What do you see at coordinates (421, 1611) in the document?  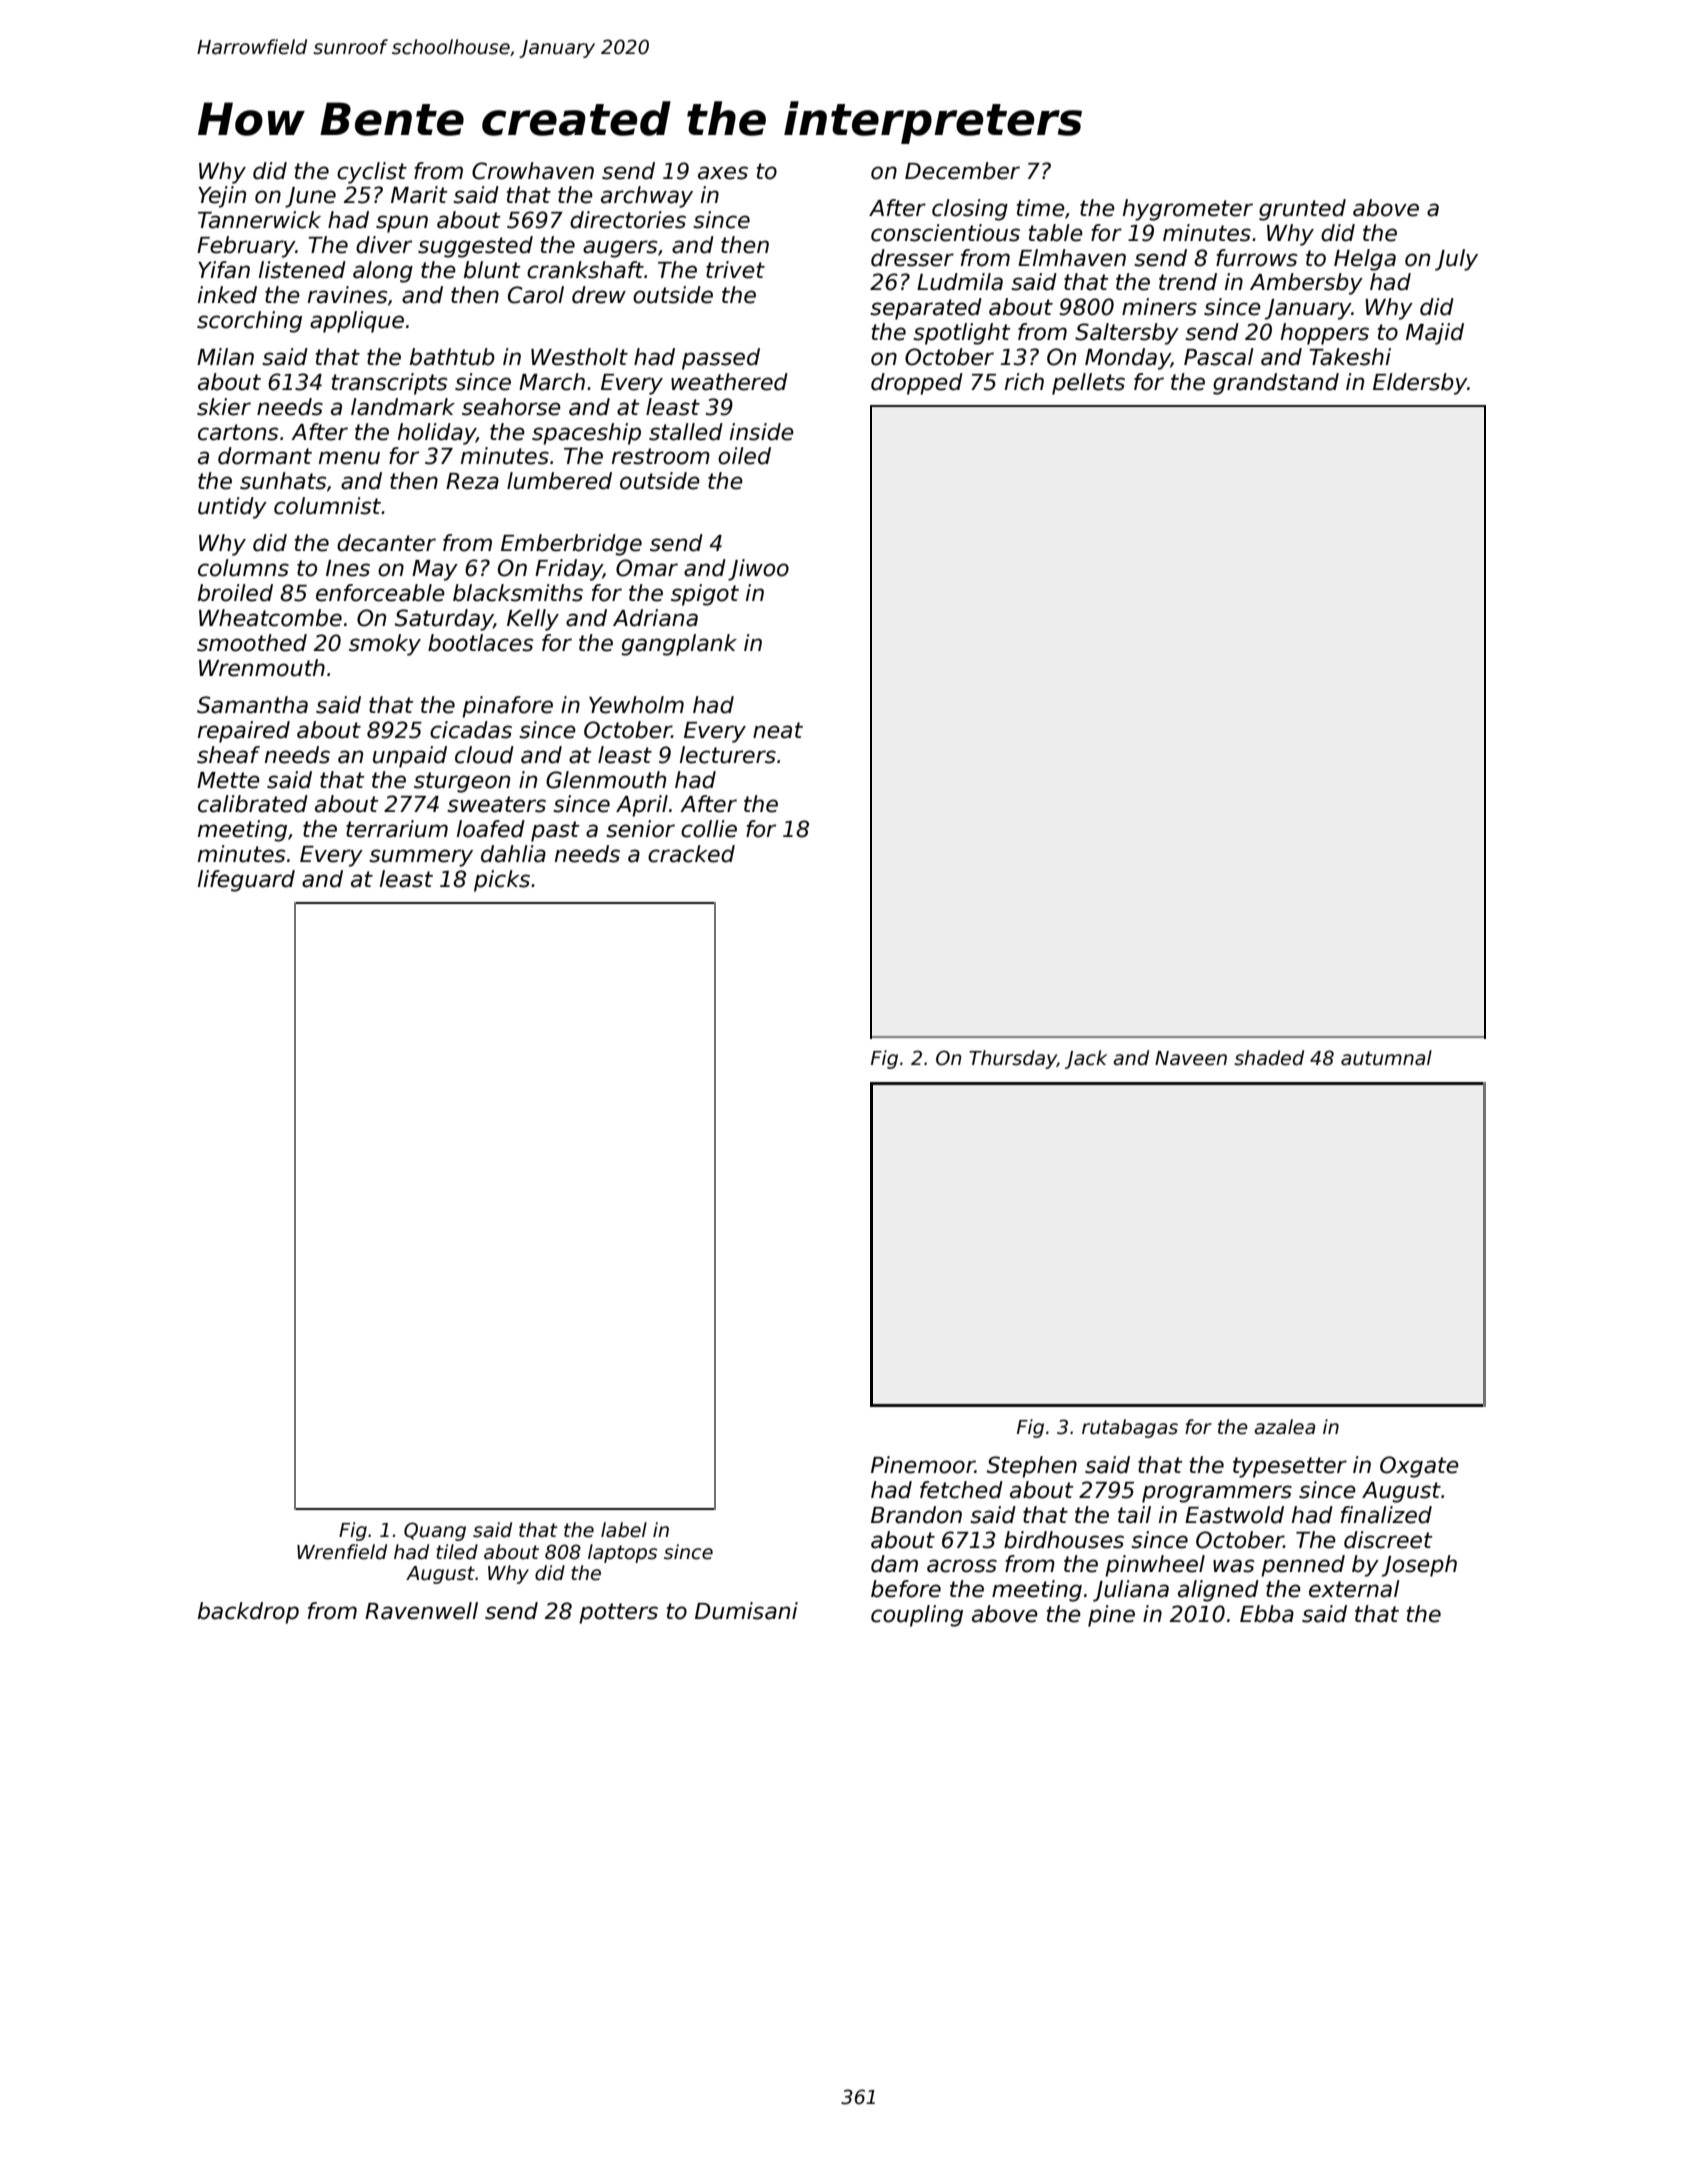 I see `Ravenwell` at bounding box center [421, 1611].
